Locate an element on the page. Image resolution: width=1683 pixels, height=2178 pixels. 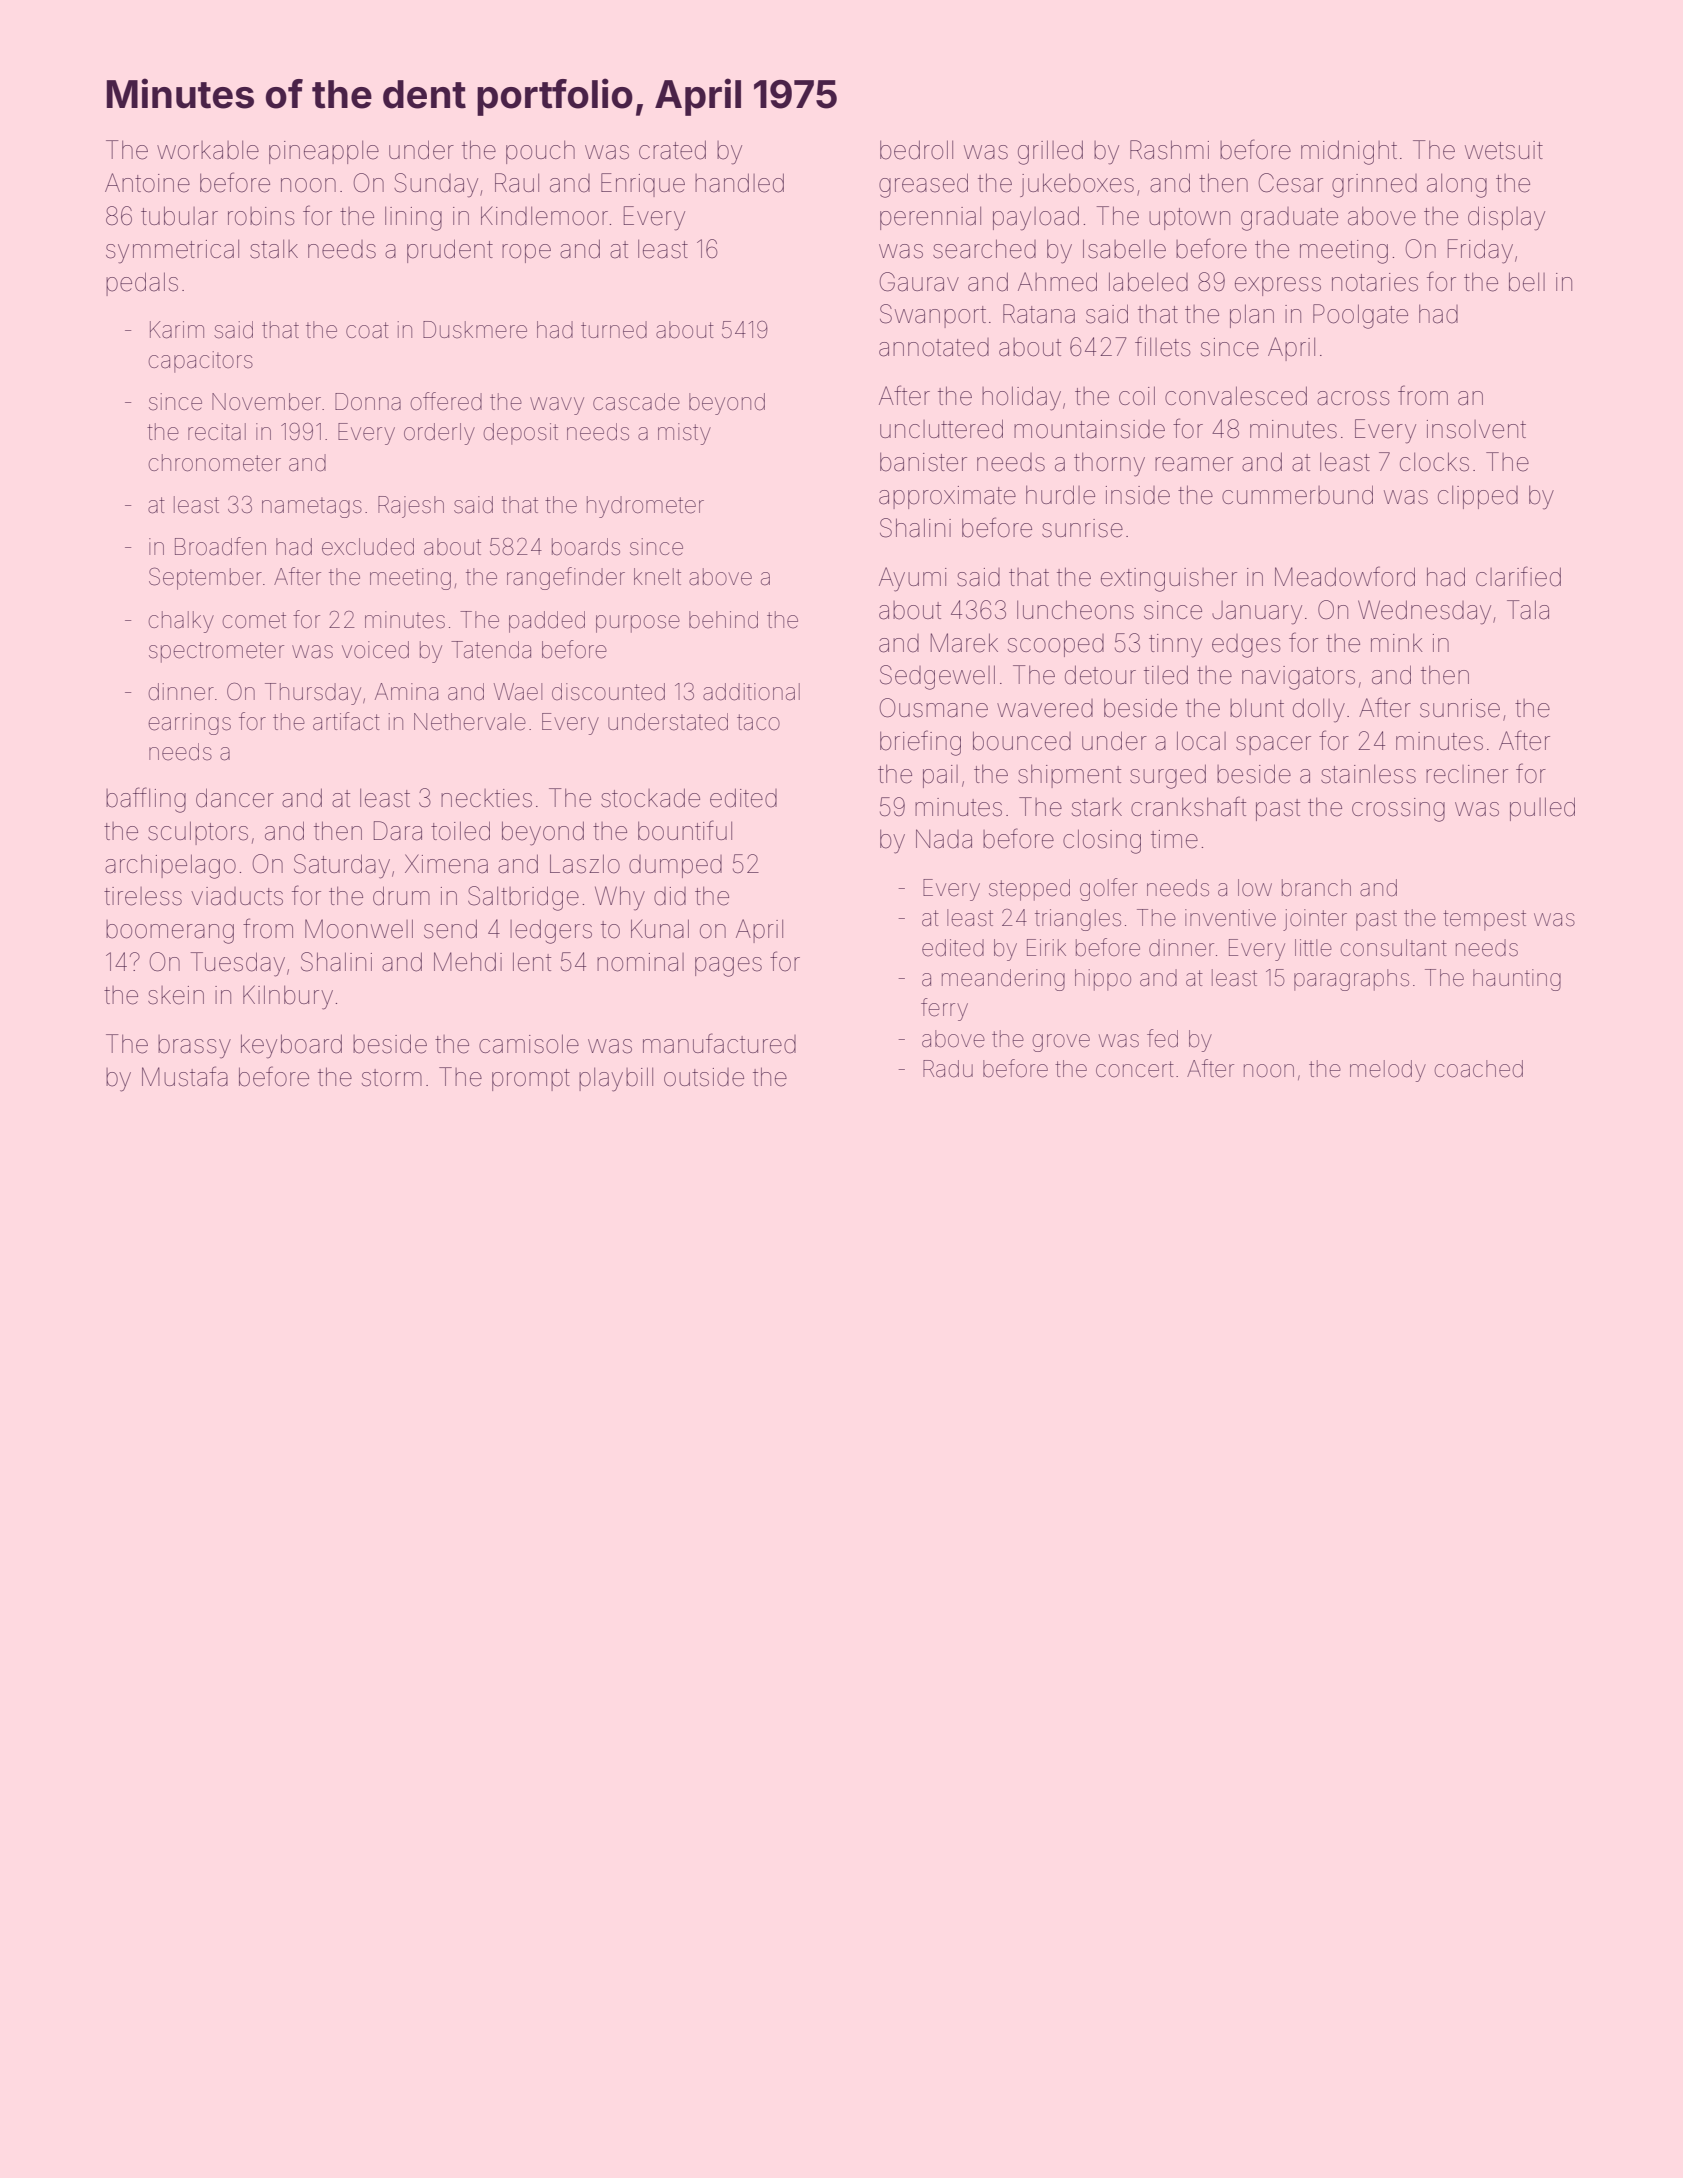
payload is located at coordinates (1036, 218).
